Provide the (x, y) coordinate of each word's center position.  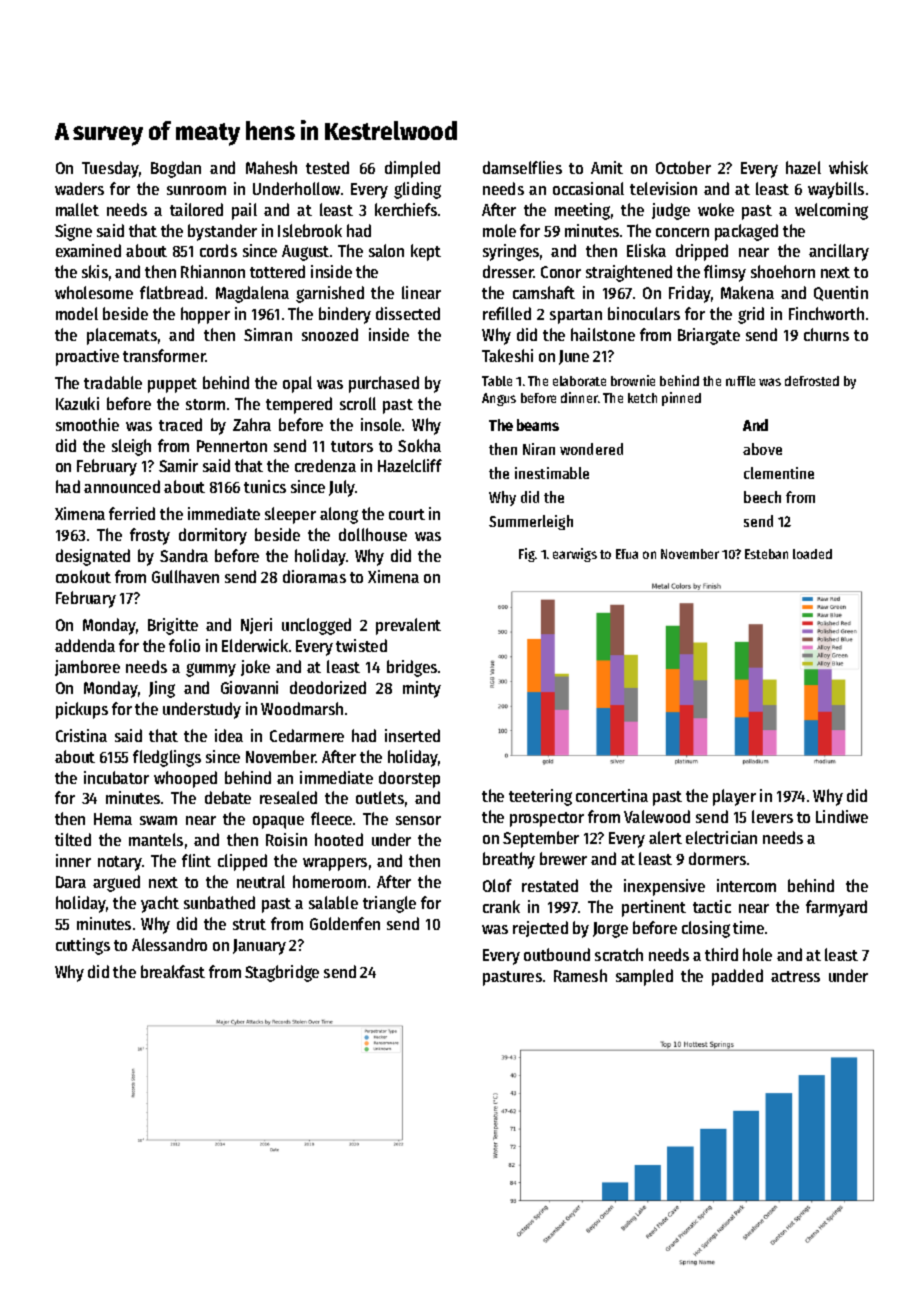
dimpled (412, 169)
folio (184, 645)
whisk (848, 167)
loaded (812, 554)
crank (501, 906)
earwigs (575, 555)
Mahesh (271, 167)
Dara (71, 882)
